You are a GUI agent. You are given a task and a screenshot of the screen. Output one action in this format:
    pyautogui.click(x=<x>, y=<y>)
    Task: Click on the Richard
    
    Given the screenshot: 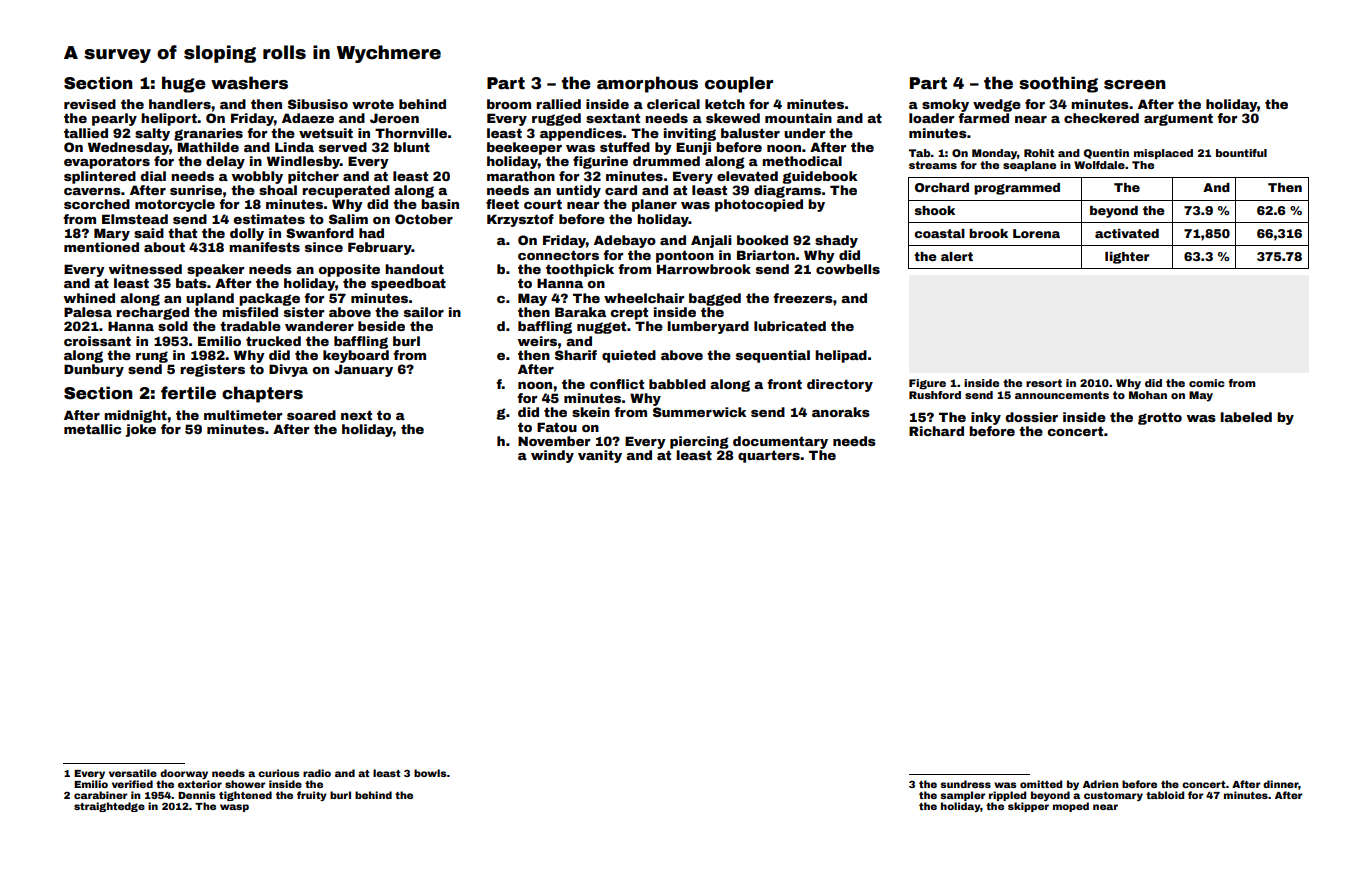 What is the action you would take?
    pyautogui.click(x=936, y=431)
